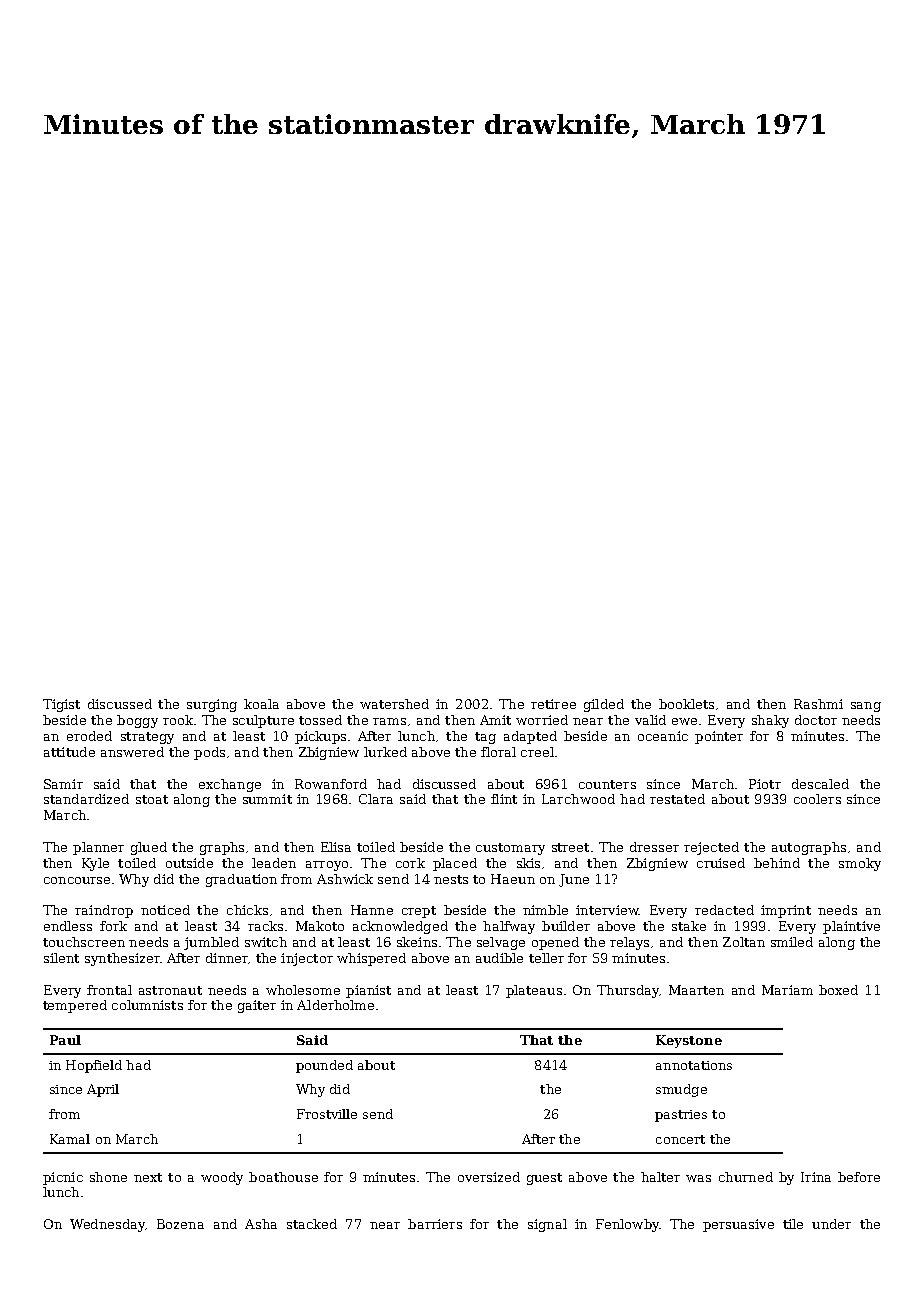  Describe the element at coordinates (209, 753) in the screenshot. I see `pods` at that location.
